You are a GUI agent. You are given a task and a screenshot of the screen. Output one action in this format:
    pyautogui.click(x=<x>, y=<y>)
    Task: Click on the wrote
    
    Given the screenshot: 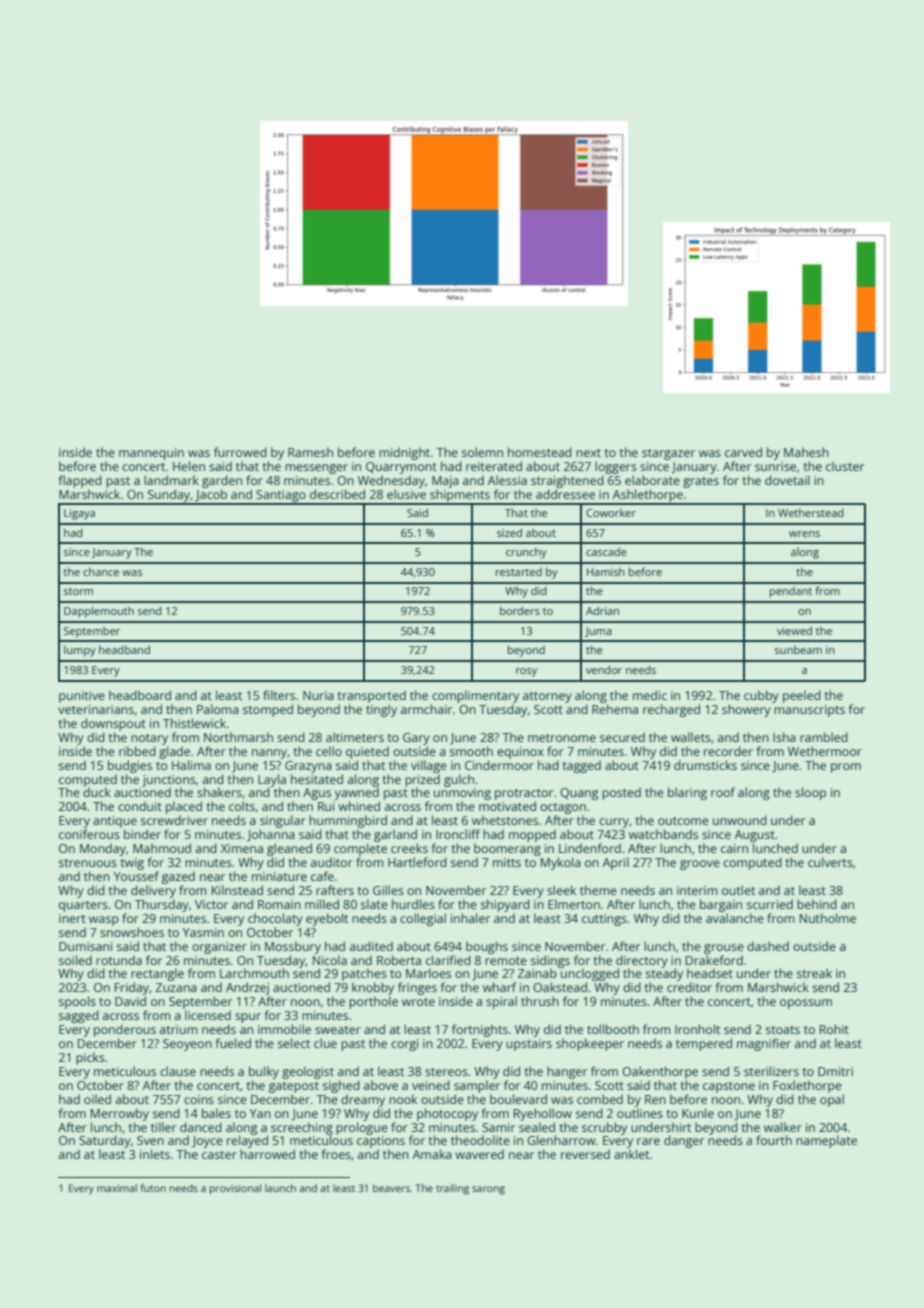 What is the action you would take?
    pyautogui.click(x=418, y=1002)
